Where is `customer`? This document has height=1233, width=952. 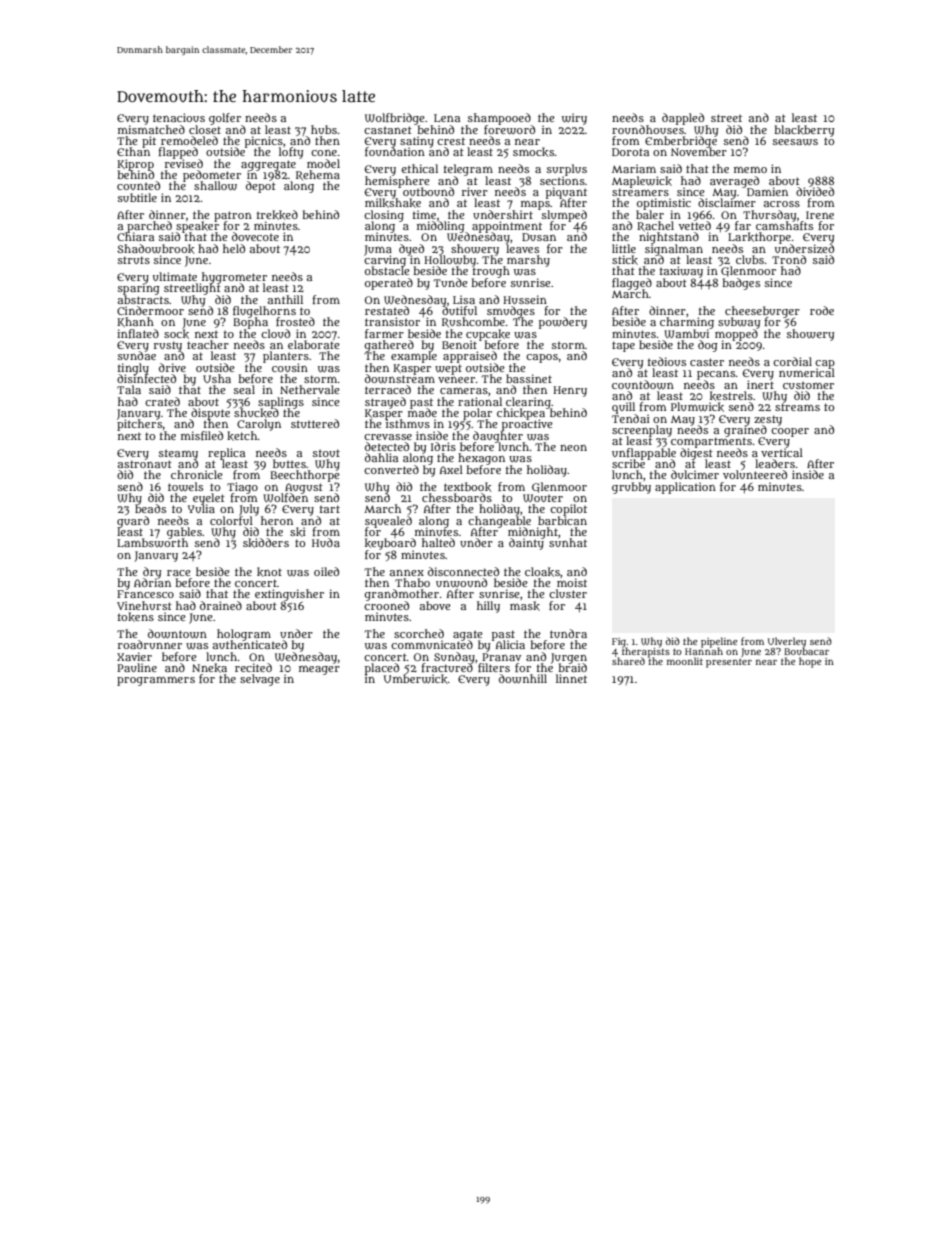
customer is located at coordinates (808, 385).
